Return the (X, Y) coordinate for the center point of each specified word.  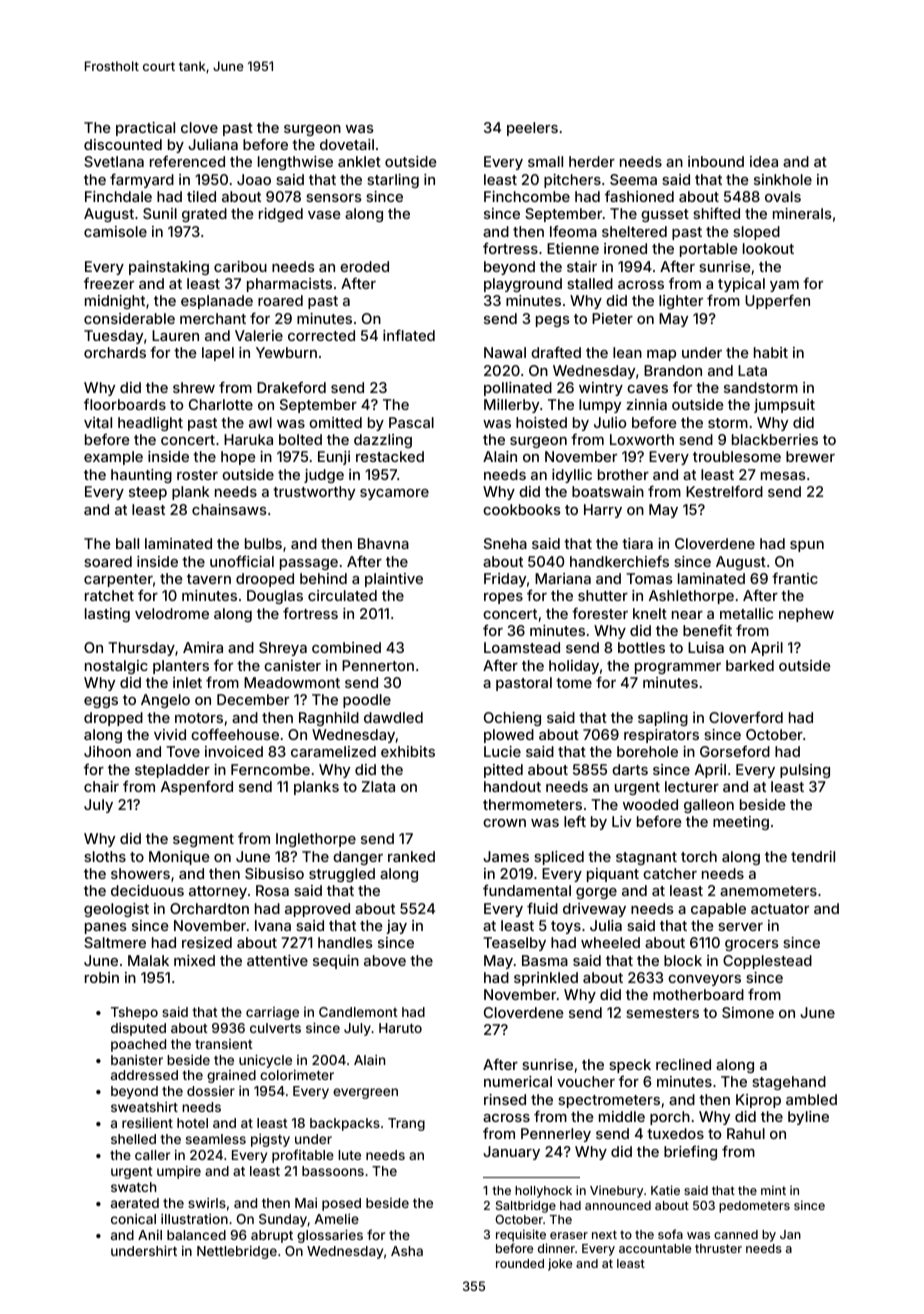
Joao (254, 179)
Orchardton (209, 908)
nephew (806, 615)
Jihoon (107, 751)
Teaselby (514, 944)
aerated (135, 1203)
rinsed (505, 1099)
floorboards (125, 404)
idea (764, 161)
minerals (802, 213)
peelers (532, 129)
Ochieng (512, 719)
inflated (409, 335)
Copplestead (767, 962)
